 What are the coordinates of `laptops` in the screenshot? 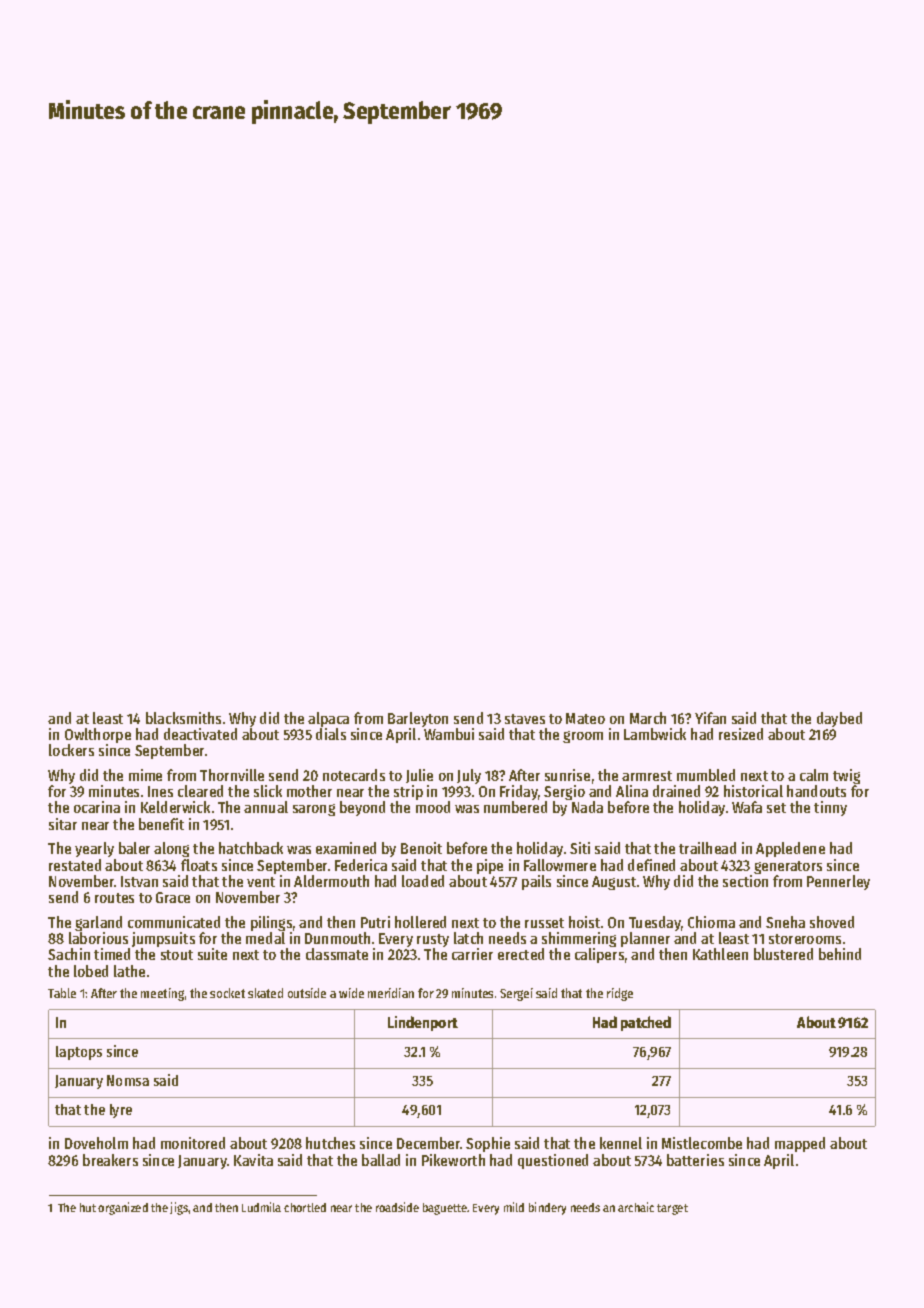 It's located at (79, 1053).
